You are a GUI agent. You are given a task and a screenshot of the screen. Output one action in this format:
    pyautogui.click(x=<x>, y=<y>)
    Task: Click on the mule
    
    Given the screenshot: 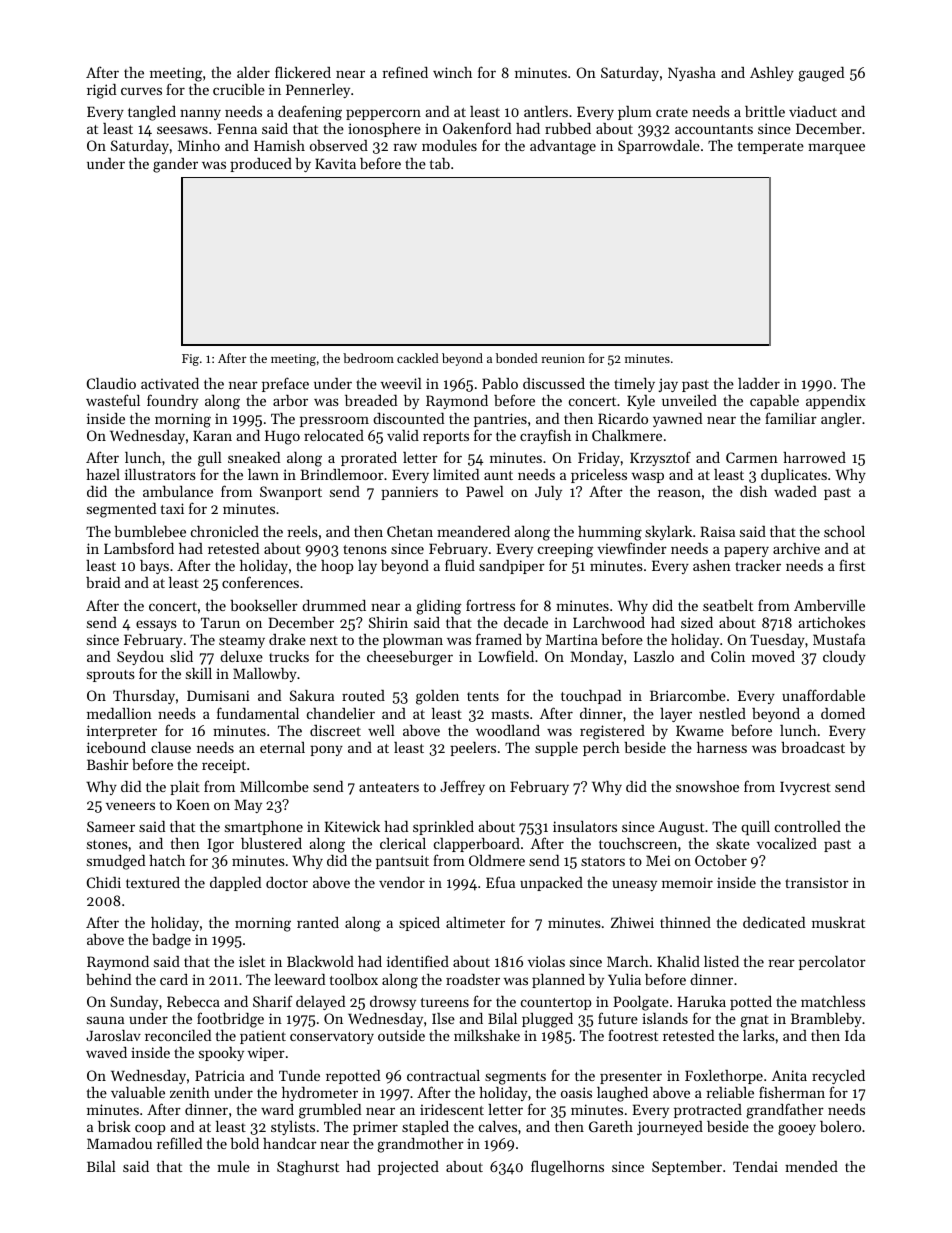 What is the action you would take?
    pyautogui.click(x=233, y=1166)
